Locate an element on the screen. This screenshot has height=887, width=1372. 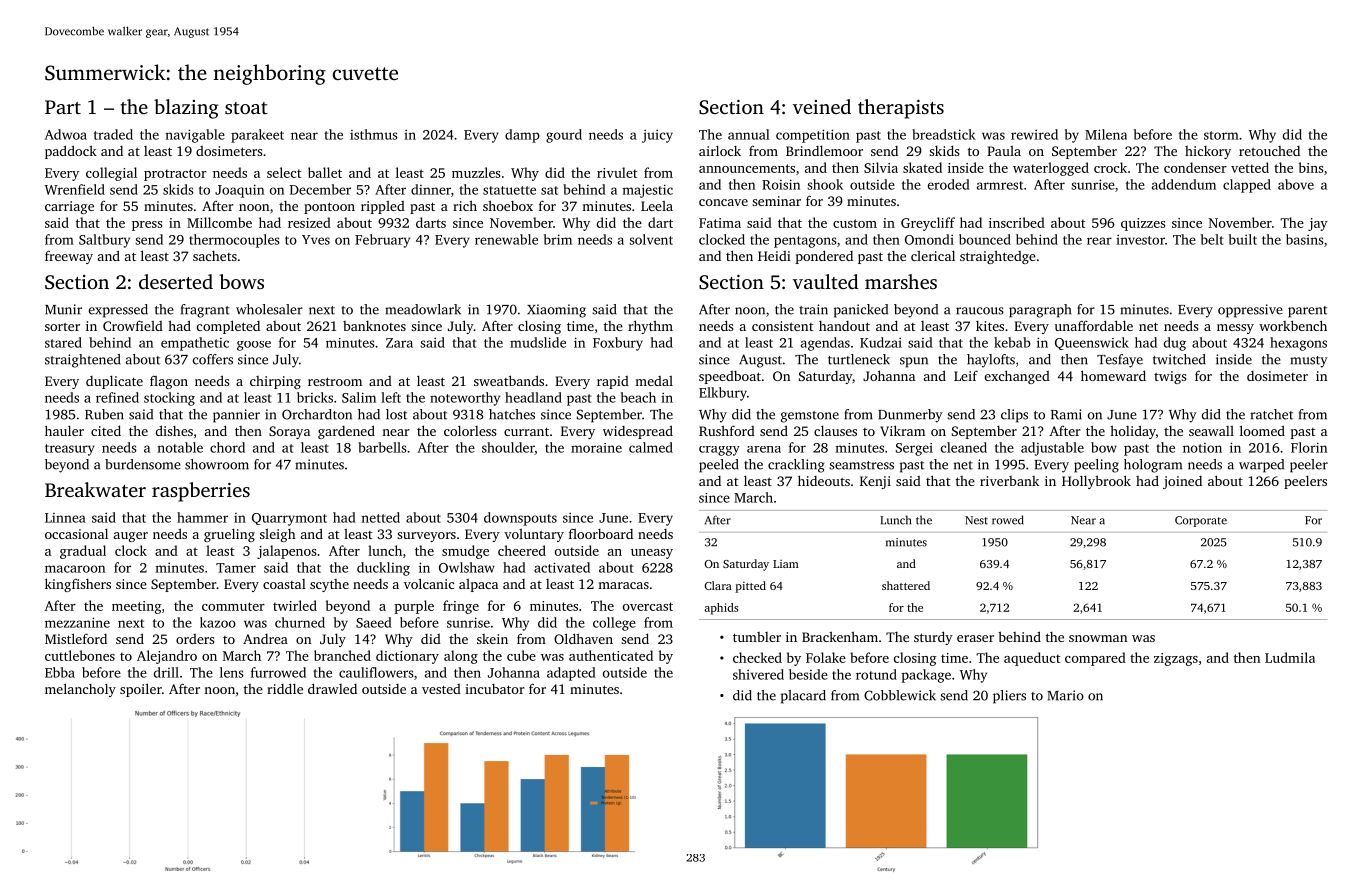
therapists is located at coordinates (901, 109).
